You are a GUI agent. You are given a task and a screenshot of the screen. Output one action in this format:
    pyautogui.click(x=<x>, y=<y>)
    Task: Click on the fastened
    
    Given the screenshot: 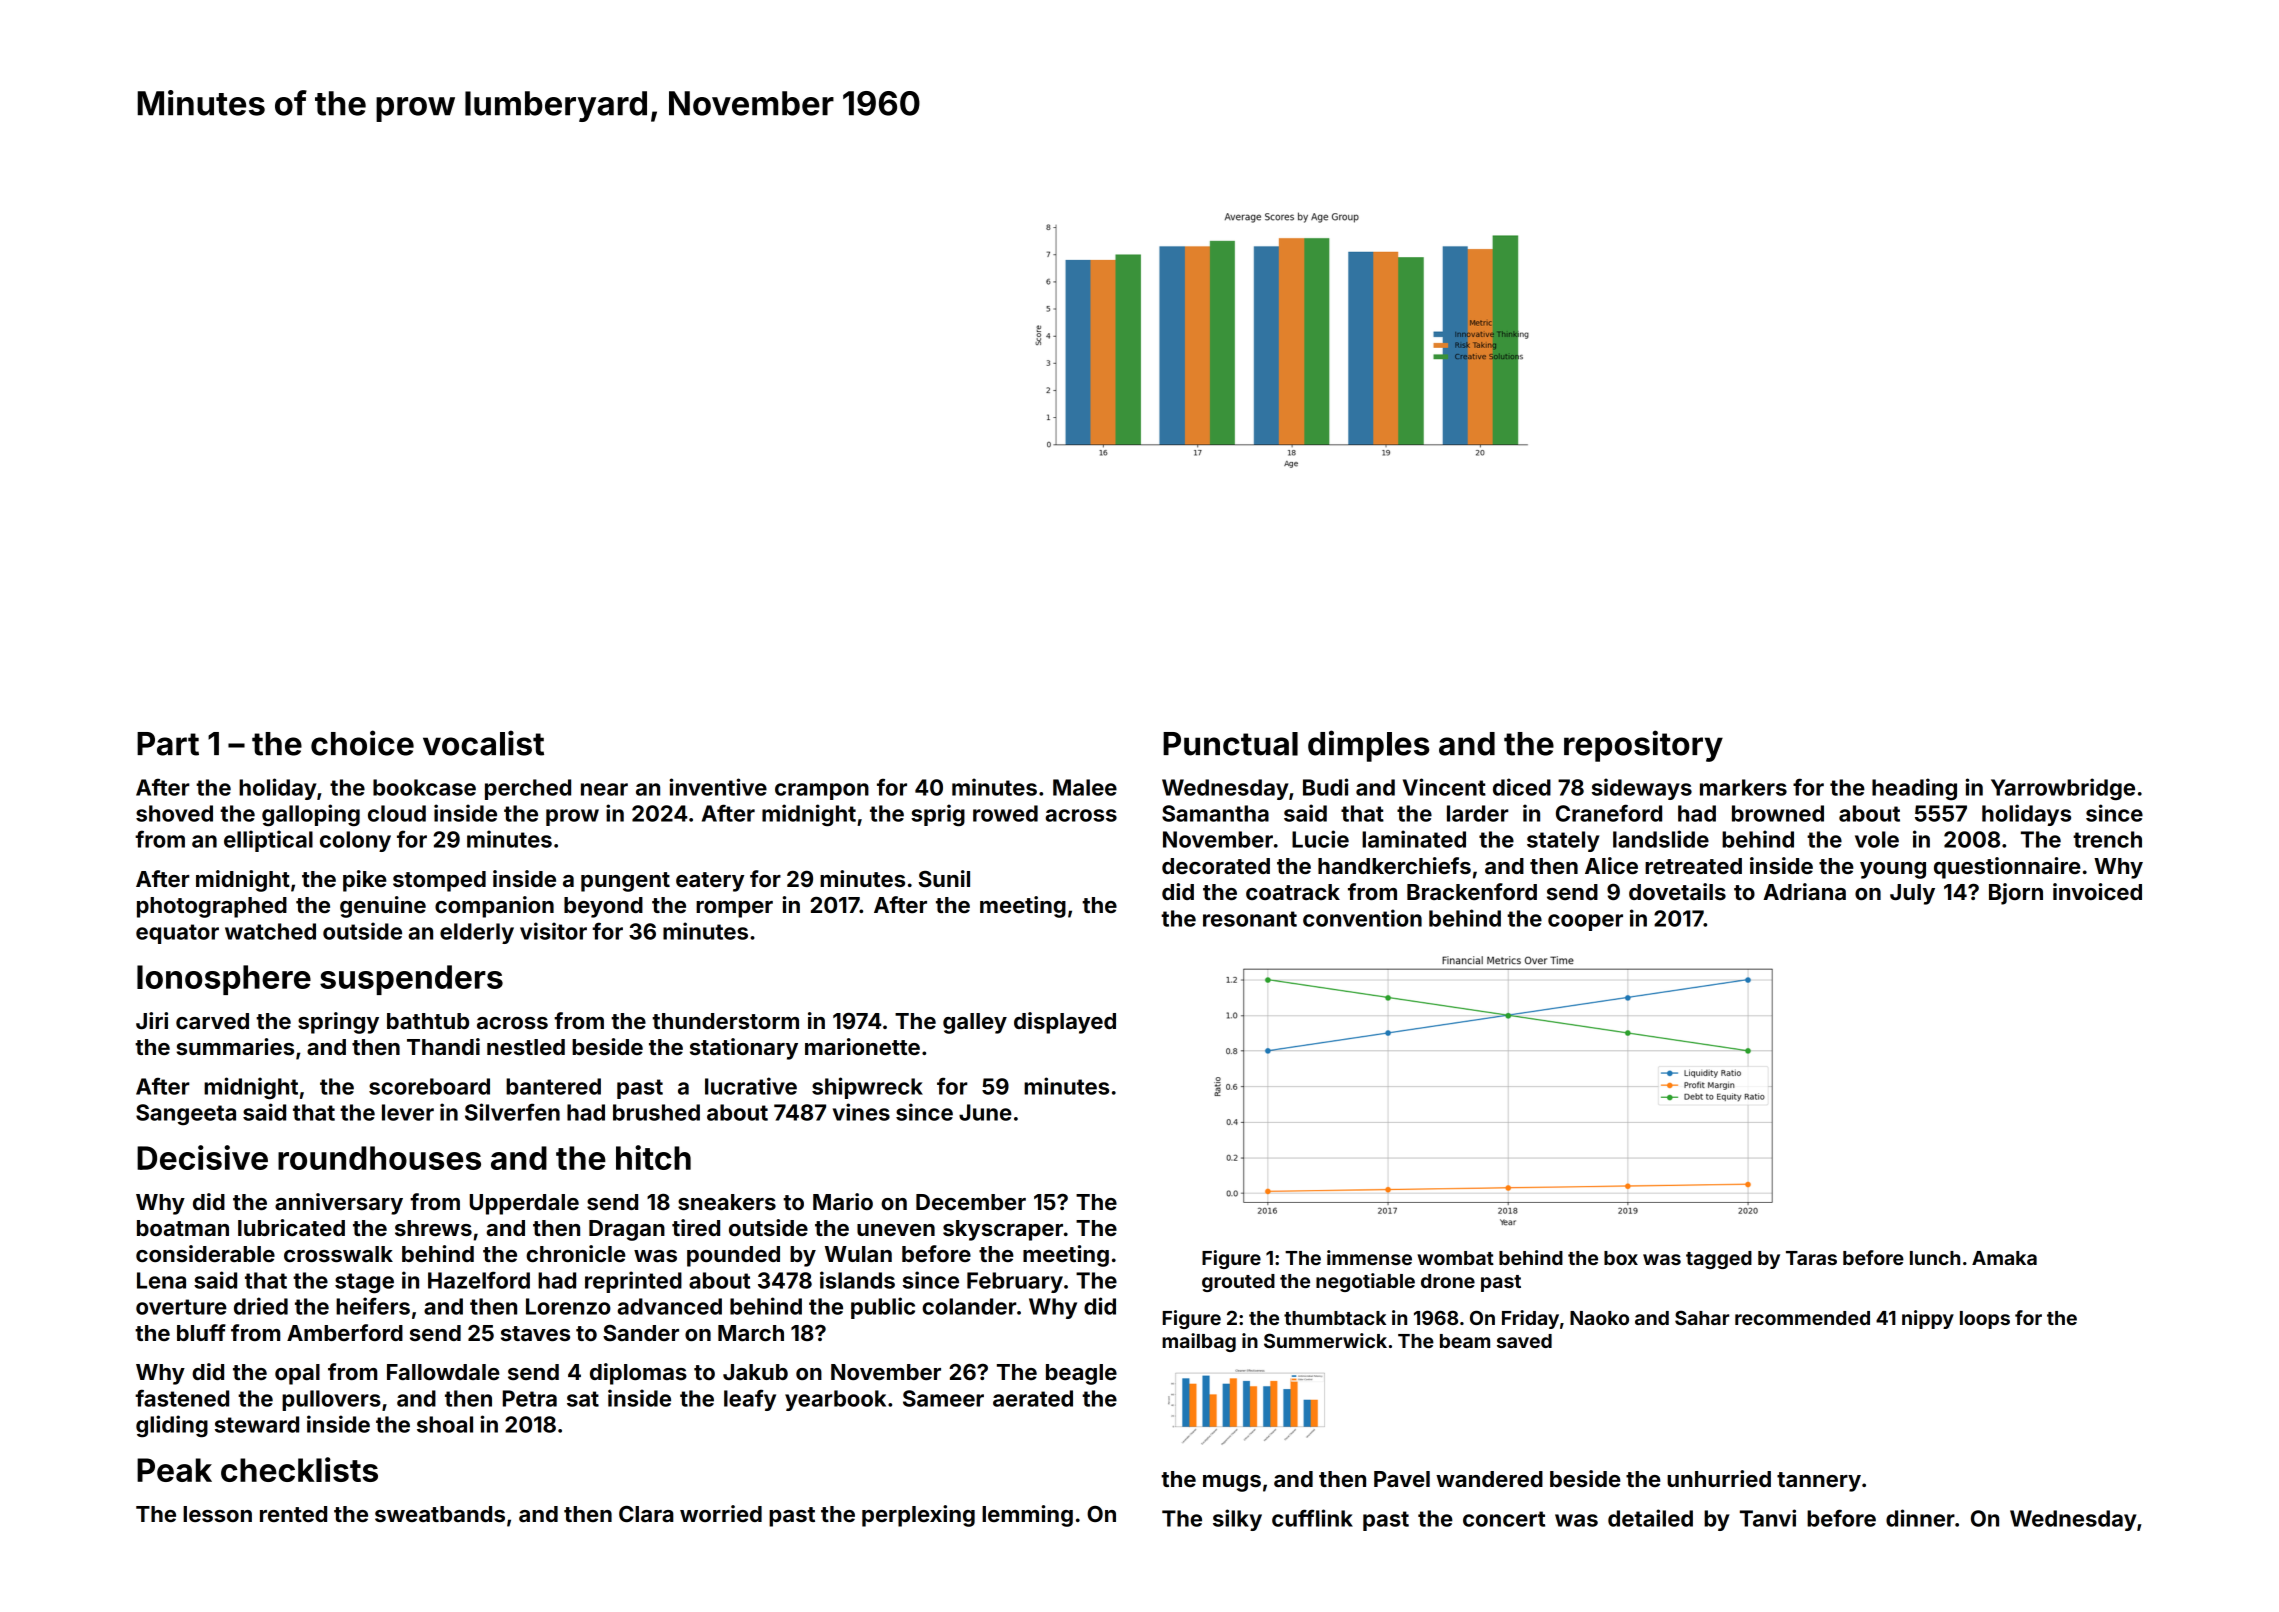 What is the action you would take?
    pyautogui.click(x=182, y=1398)
